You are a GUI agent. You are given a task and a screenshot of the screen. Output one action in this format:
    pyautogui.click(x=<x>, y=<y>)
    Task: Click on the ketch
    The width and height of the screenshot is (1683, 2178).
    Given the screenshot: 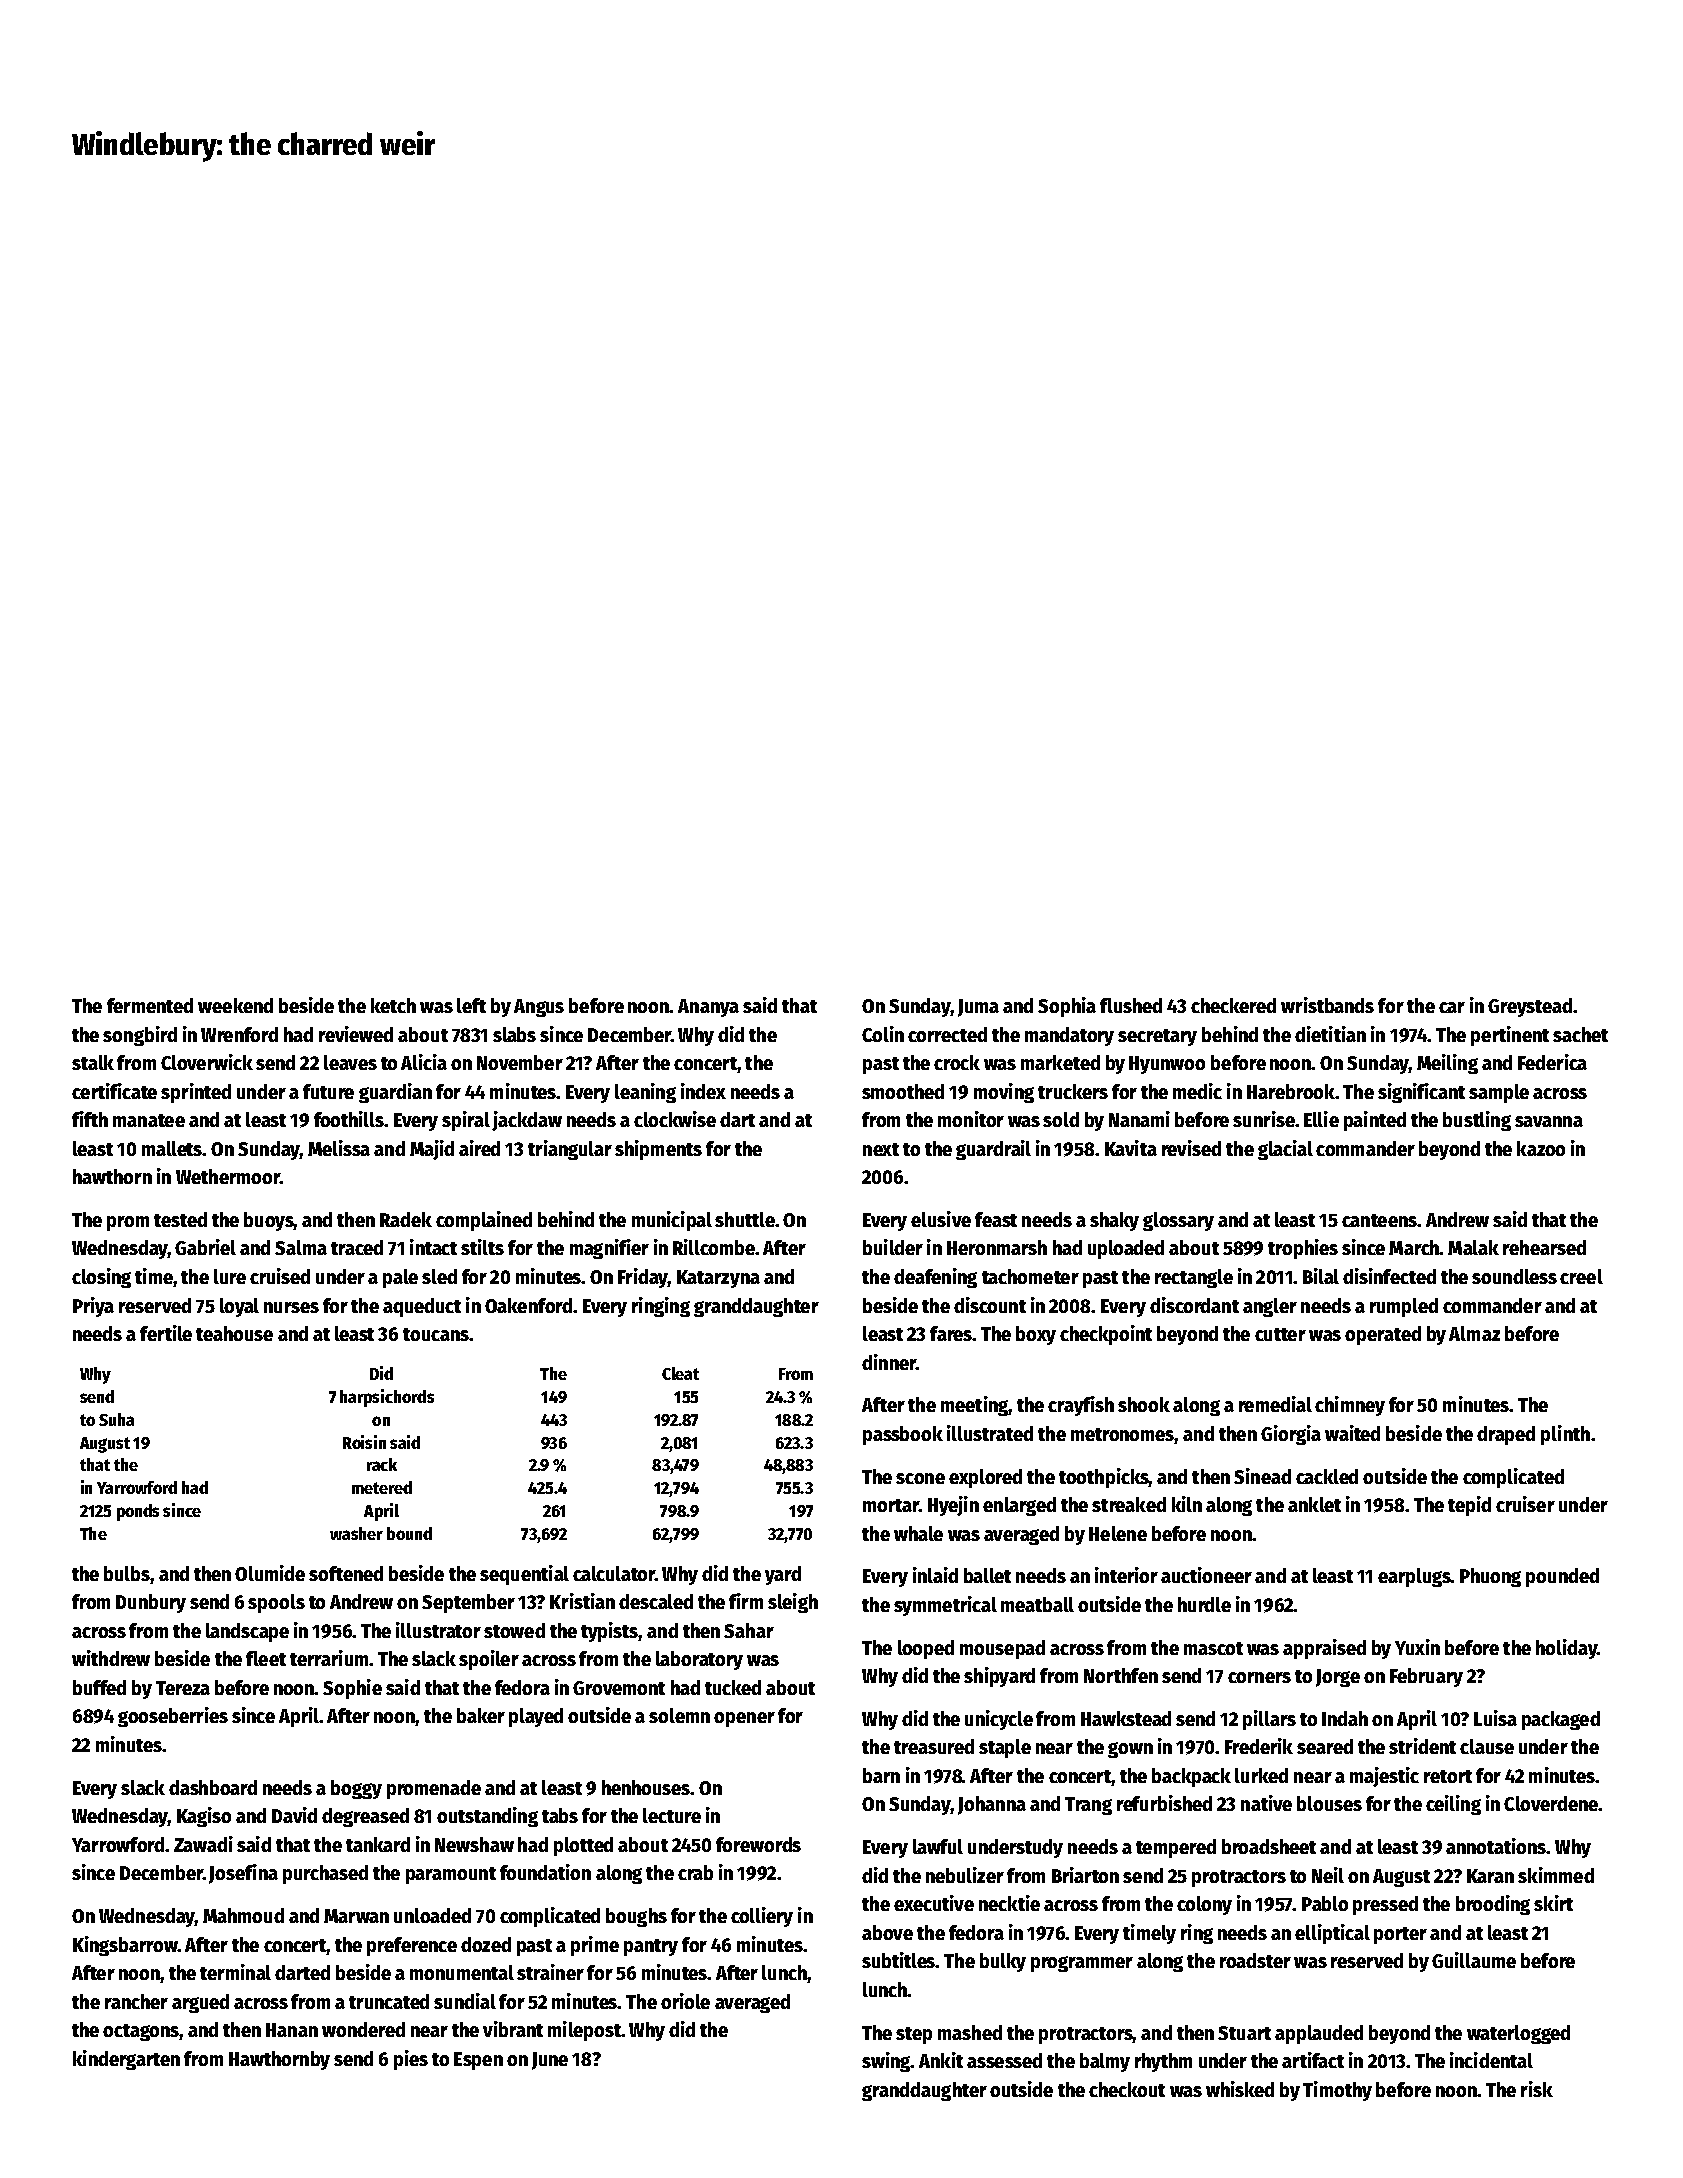 What is the action you would take?
    pyautogui.click(x=393, y=1005)
